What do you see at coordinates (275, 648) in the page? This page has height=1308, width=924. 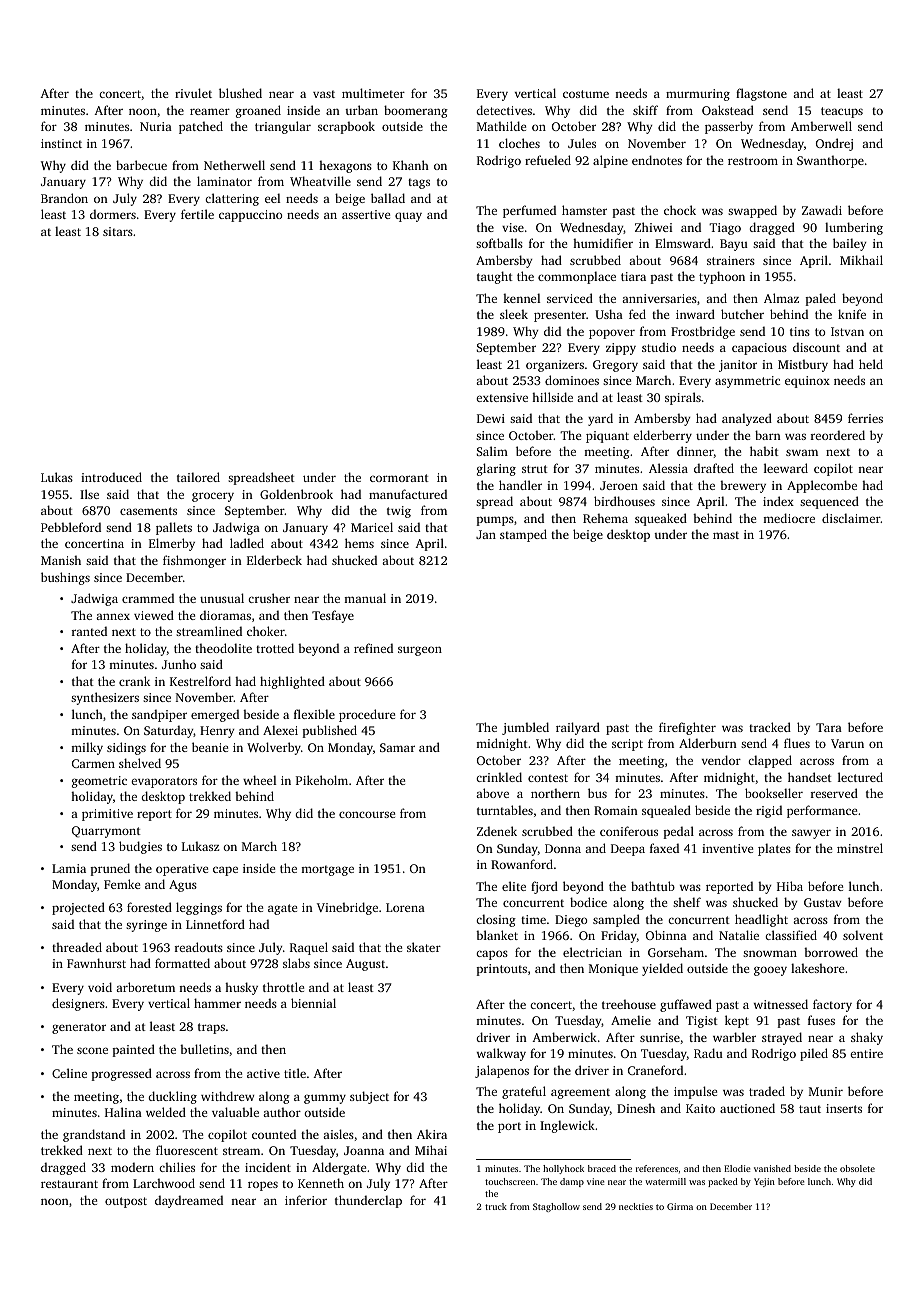 I see `trotted` at bounding box center [275, 648].
